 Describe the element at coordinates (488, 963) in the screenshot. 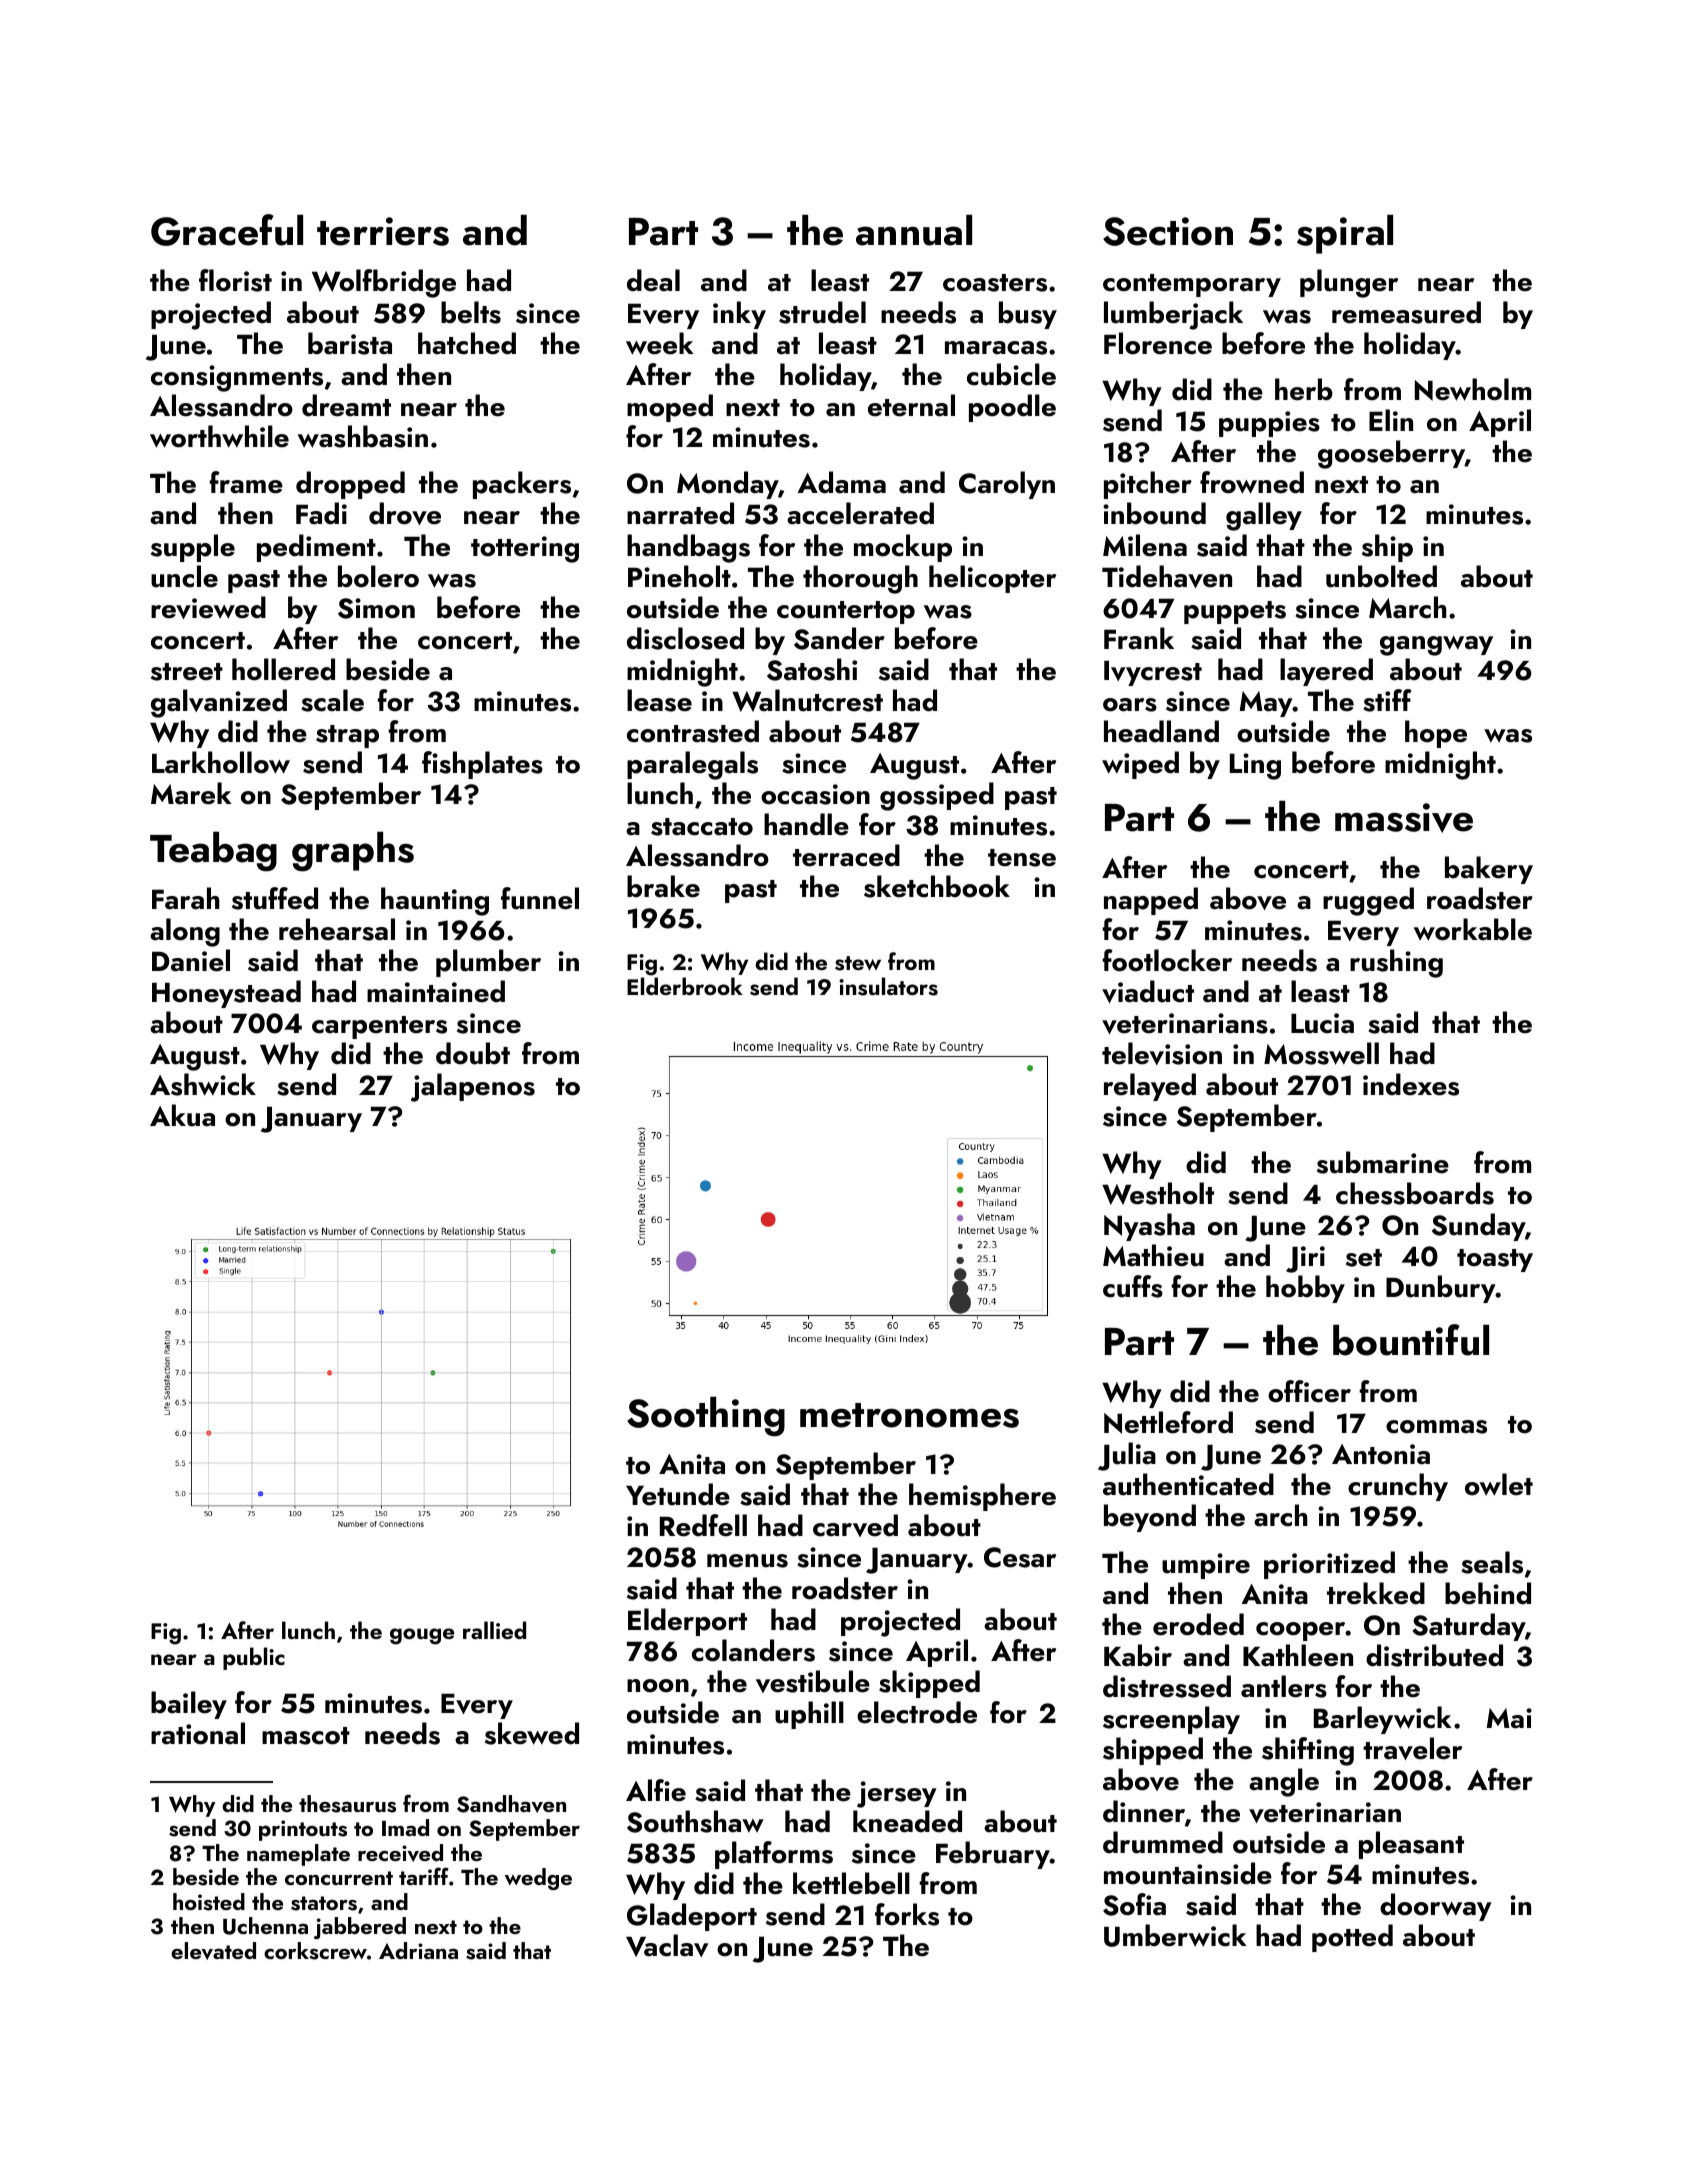

I see `plumber` at that location.
